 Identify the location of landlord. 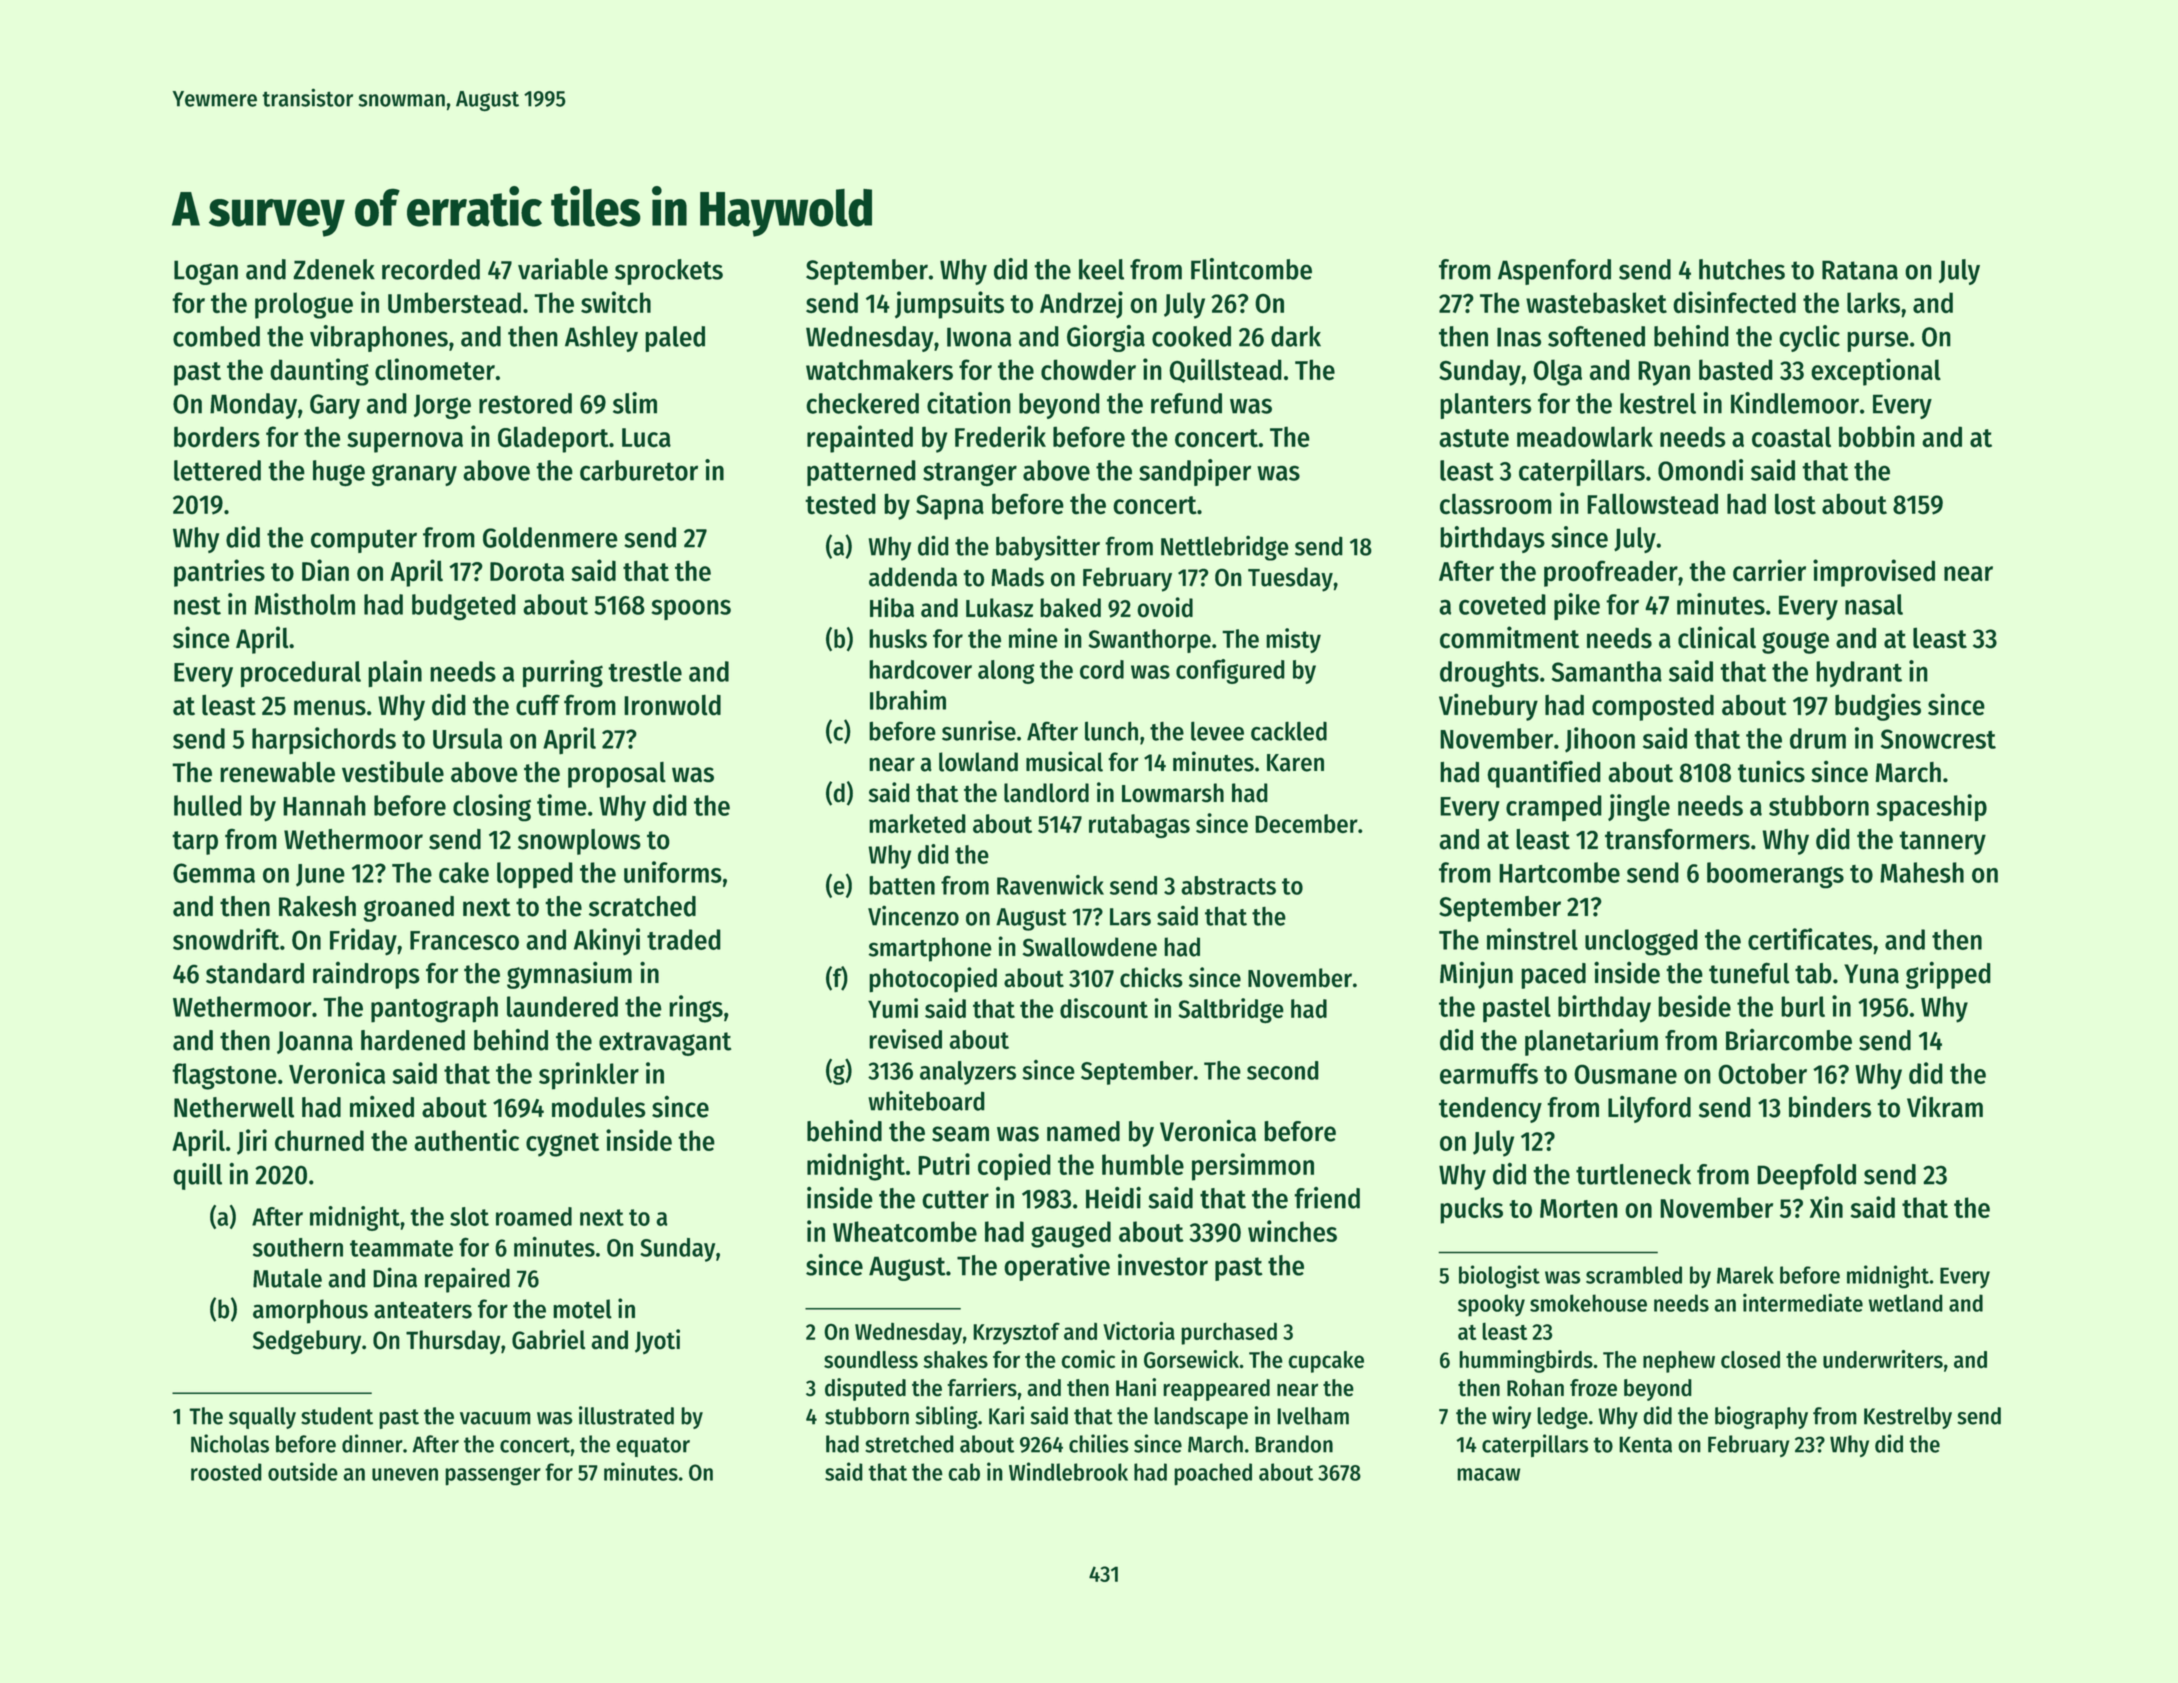
(1046, 793).
